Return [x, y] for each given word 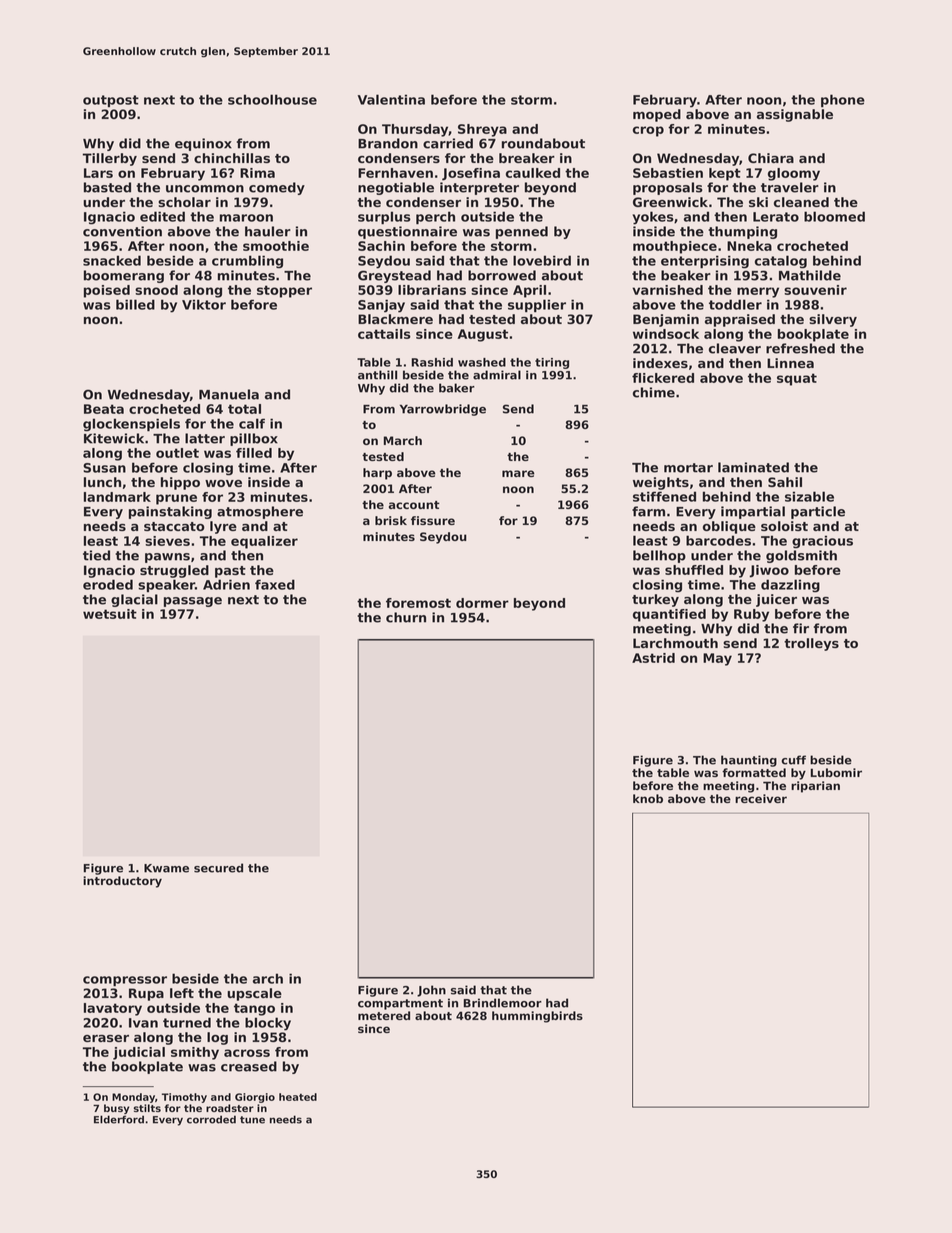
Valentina [391, 99]
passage [193, 602]
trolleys [811, 644]
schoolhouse [272, 99]
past [230, 572]
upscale [254, 994]
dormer [482, 603]
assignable [795, 115]
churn [406, 617]
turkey [655, 600]
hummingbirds [537, 1017]
